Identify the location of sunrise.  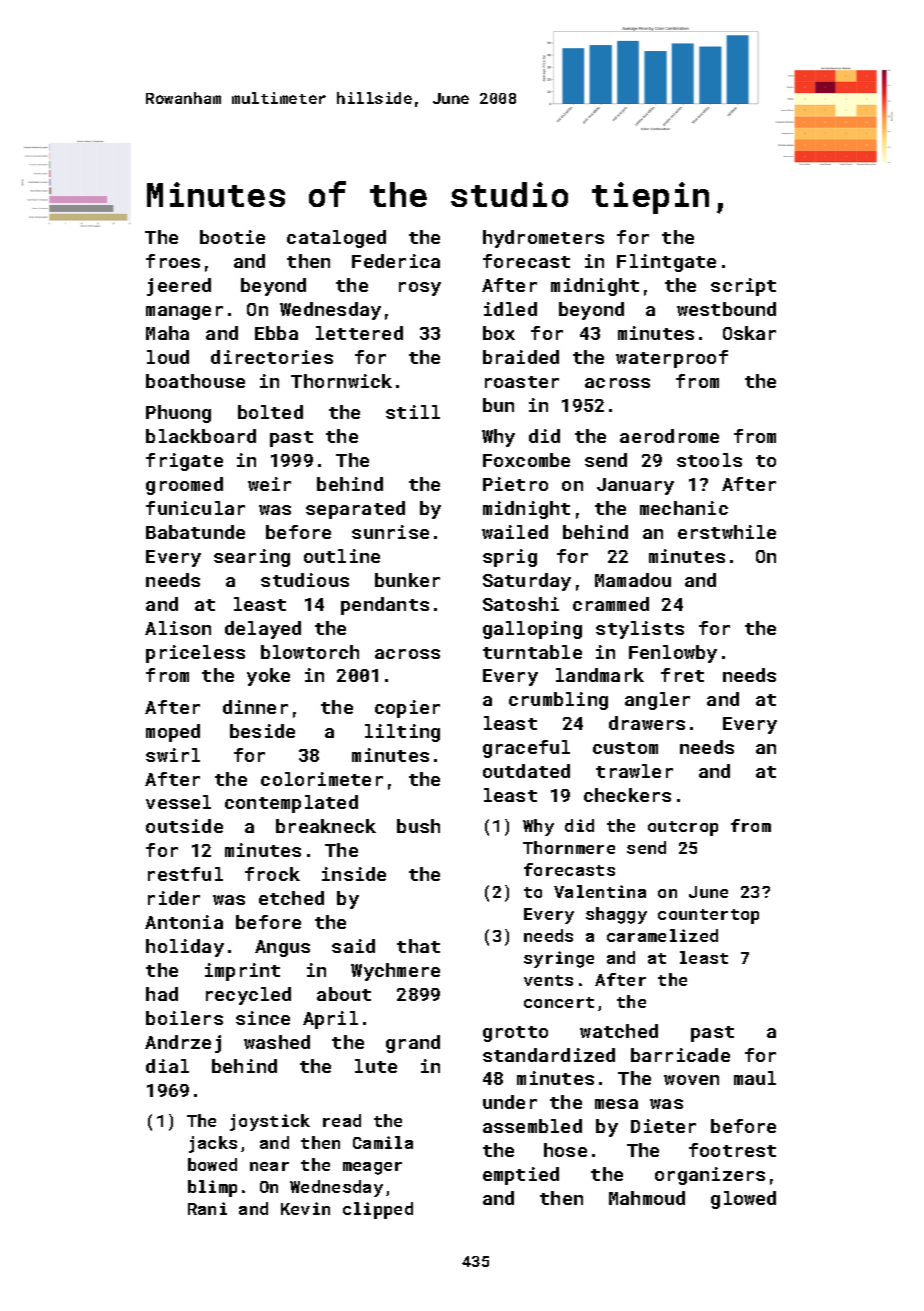
(390, 532).
